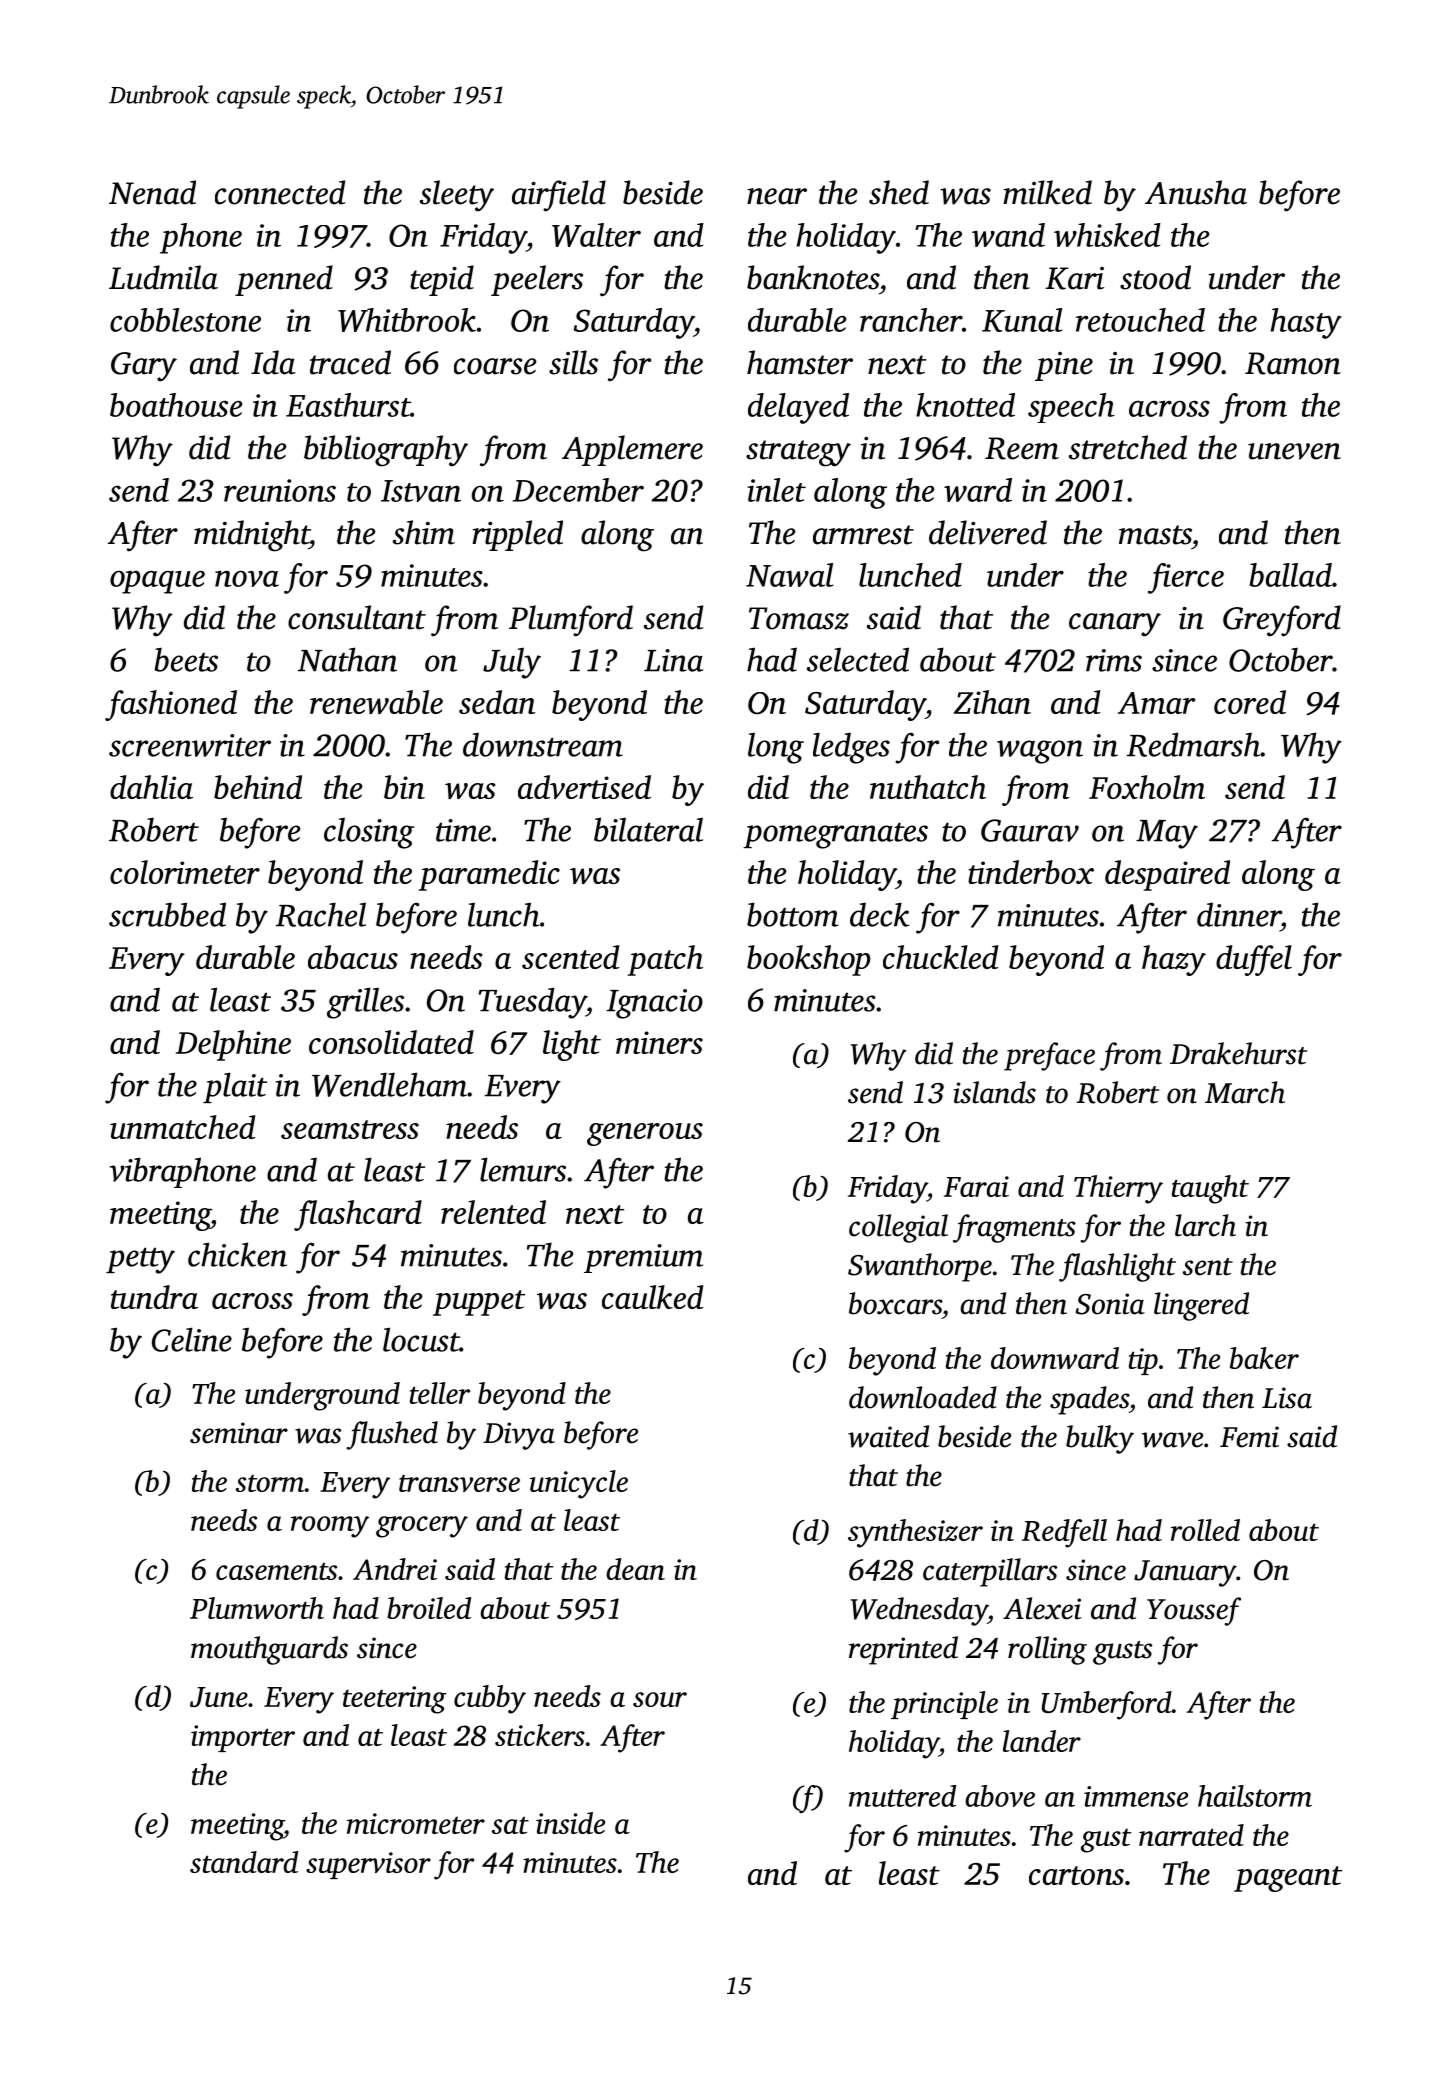 This image has height=2100, width=1450. I want to click on taught, so click(1210, 1189).
